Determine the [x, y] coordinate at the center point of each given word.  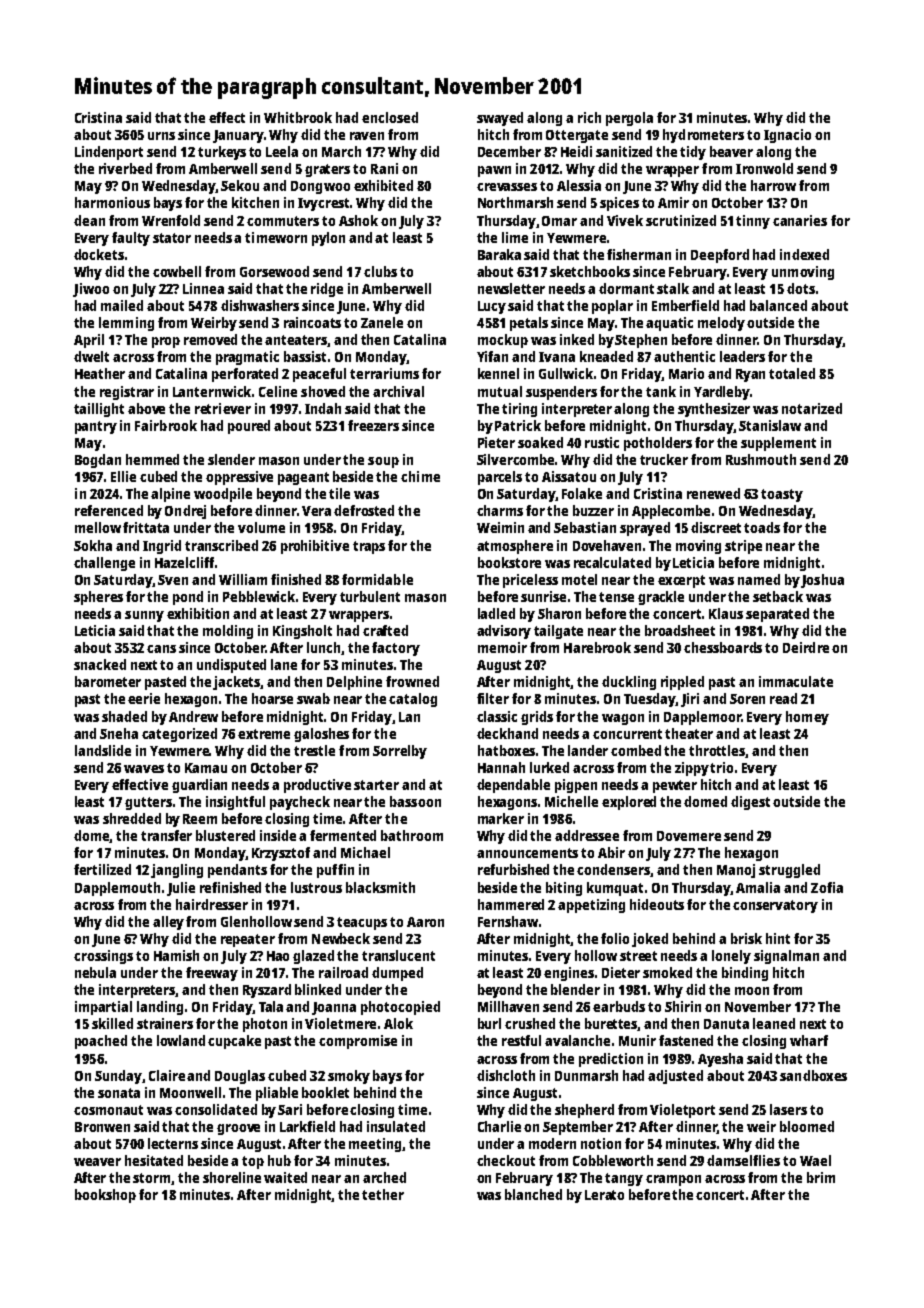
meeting [375, 1145]
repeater [248, 940]
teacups [362, 923]
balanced [778, 305]
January [238, 136]
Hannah [501, 767]
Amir [673, 202]
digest [750, 803]
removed [210, 339]
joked [650, 940]
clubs [380, 271]
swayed [500, 119]
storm [152, 1179]
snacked [100, 664]
